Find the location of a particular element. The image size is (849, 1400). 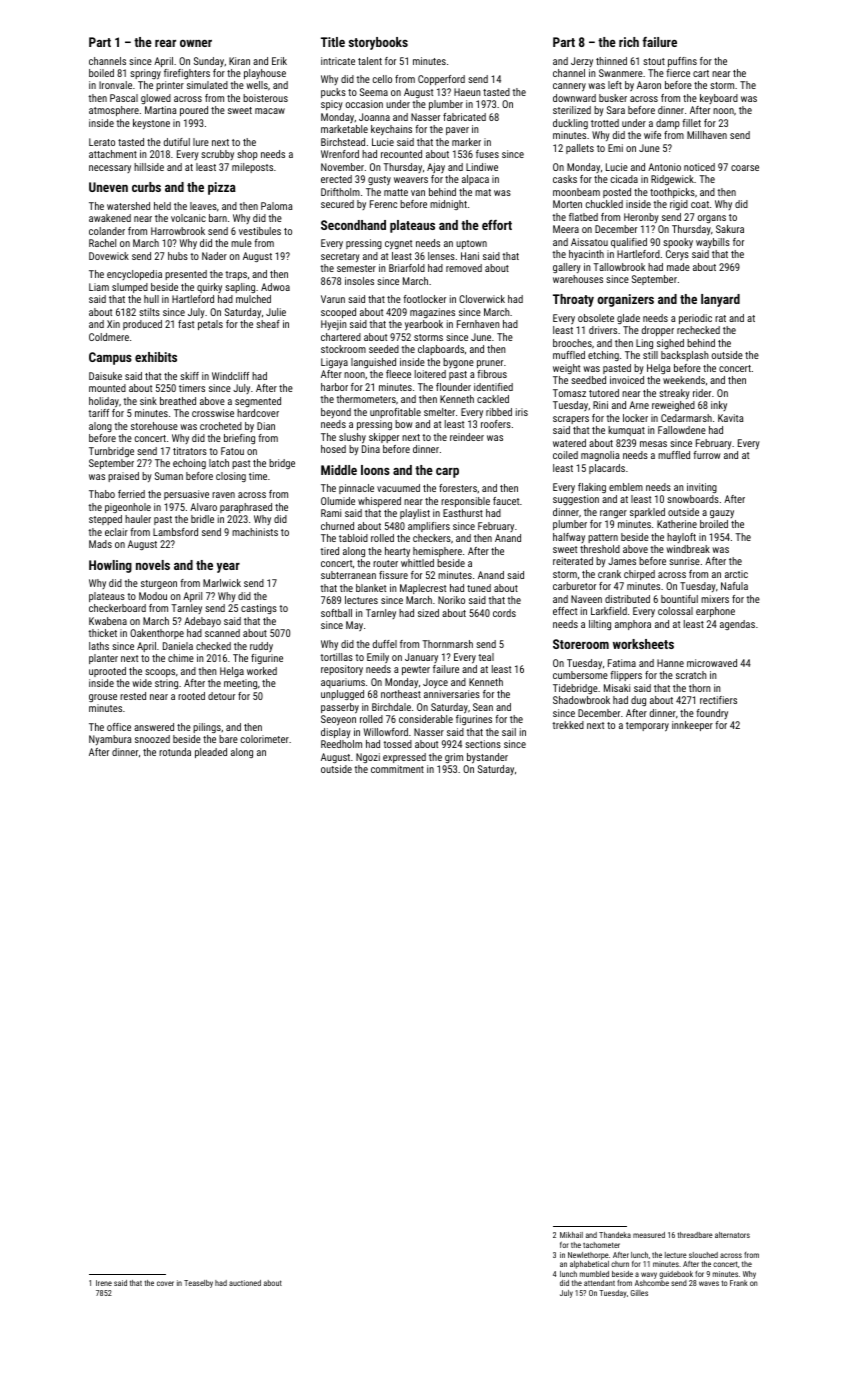

bystander is located at coordinates (487, 758).
